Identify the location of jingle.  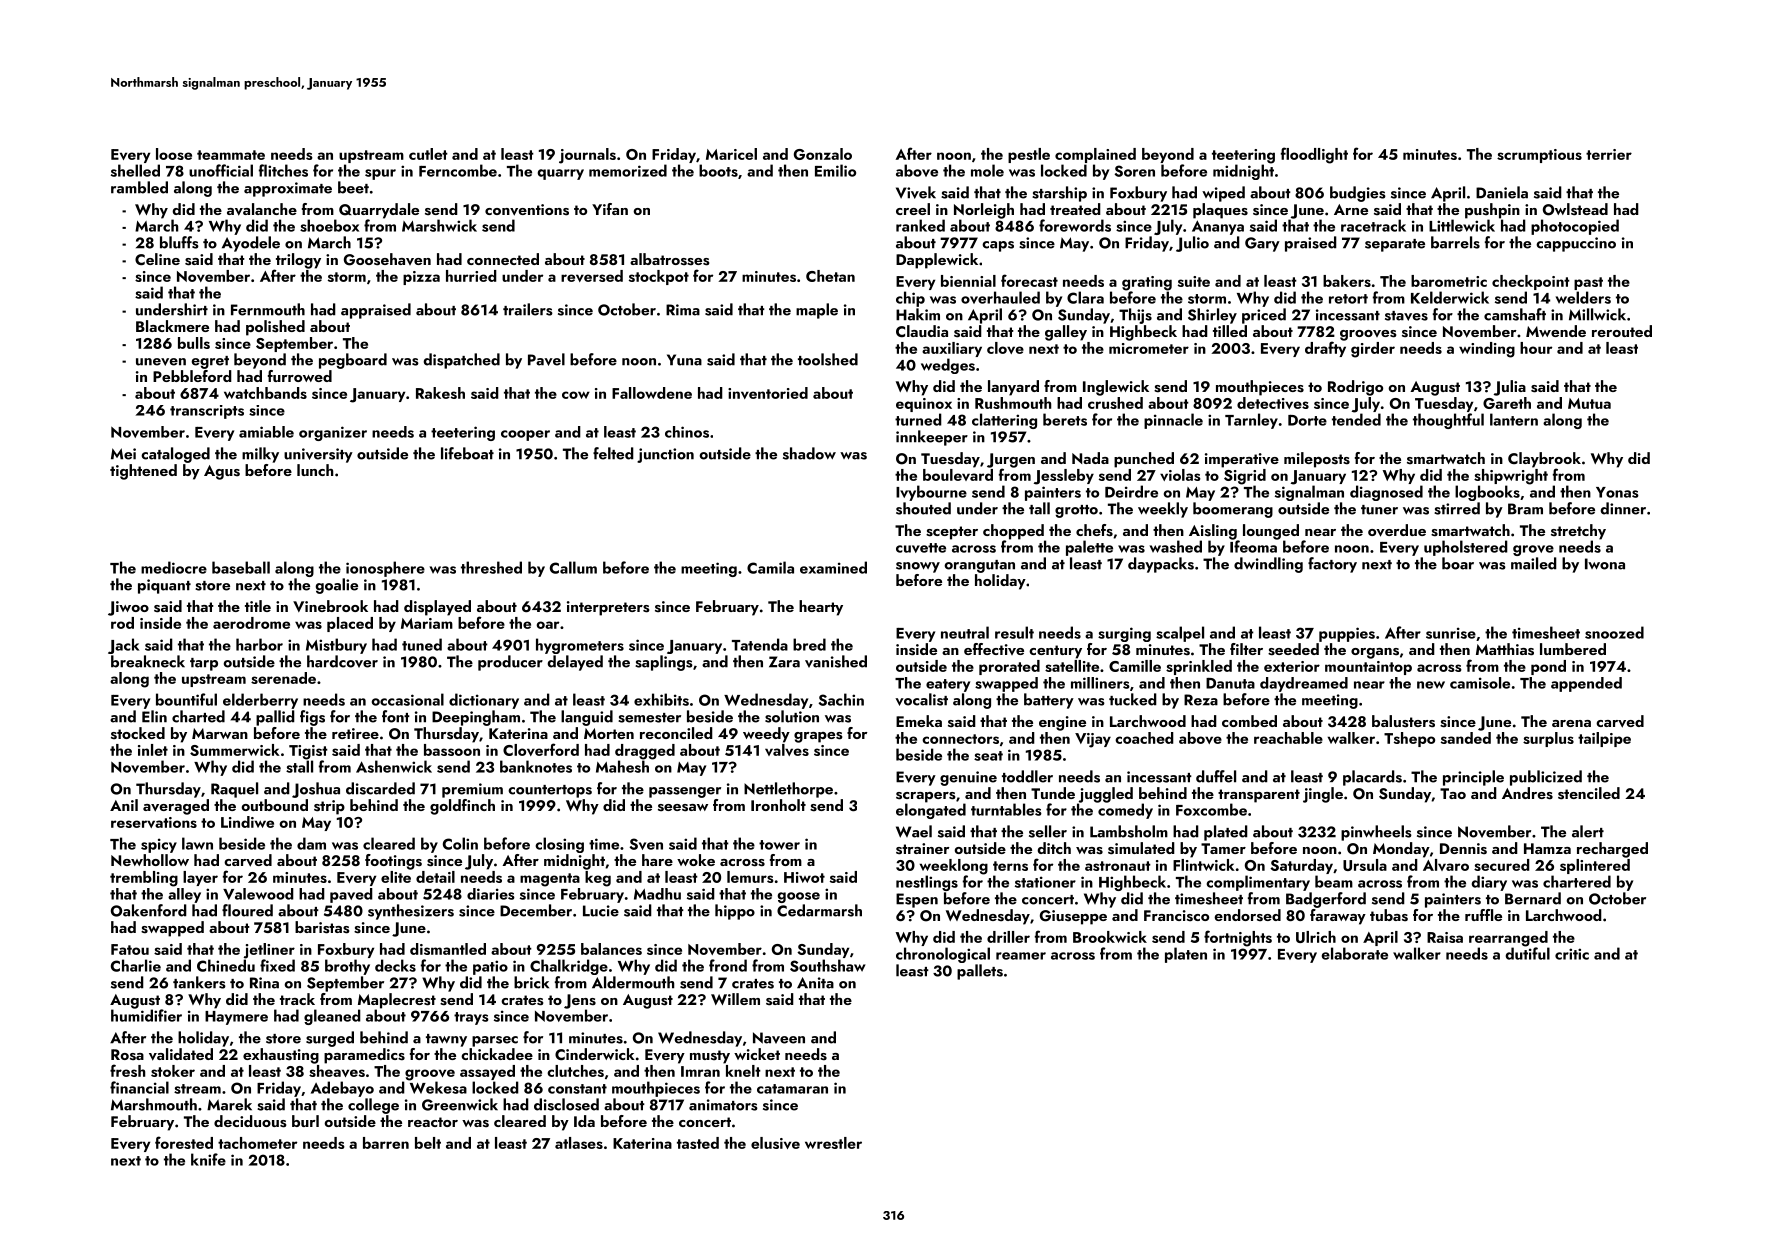
(1323, 795).
